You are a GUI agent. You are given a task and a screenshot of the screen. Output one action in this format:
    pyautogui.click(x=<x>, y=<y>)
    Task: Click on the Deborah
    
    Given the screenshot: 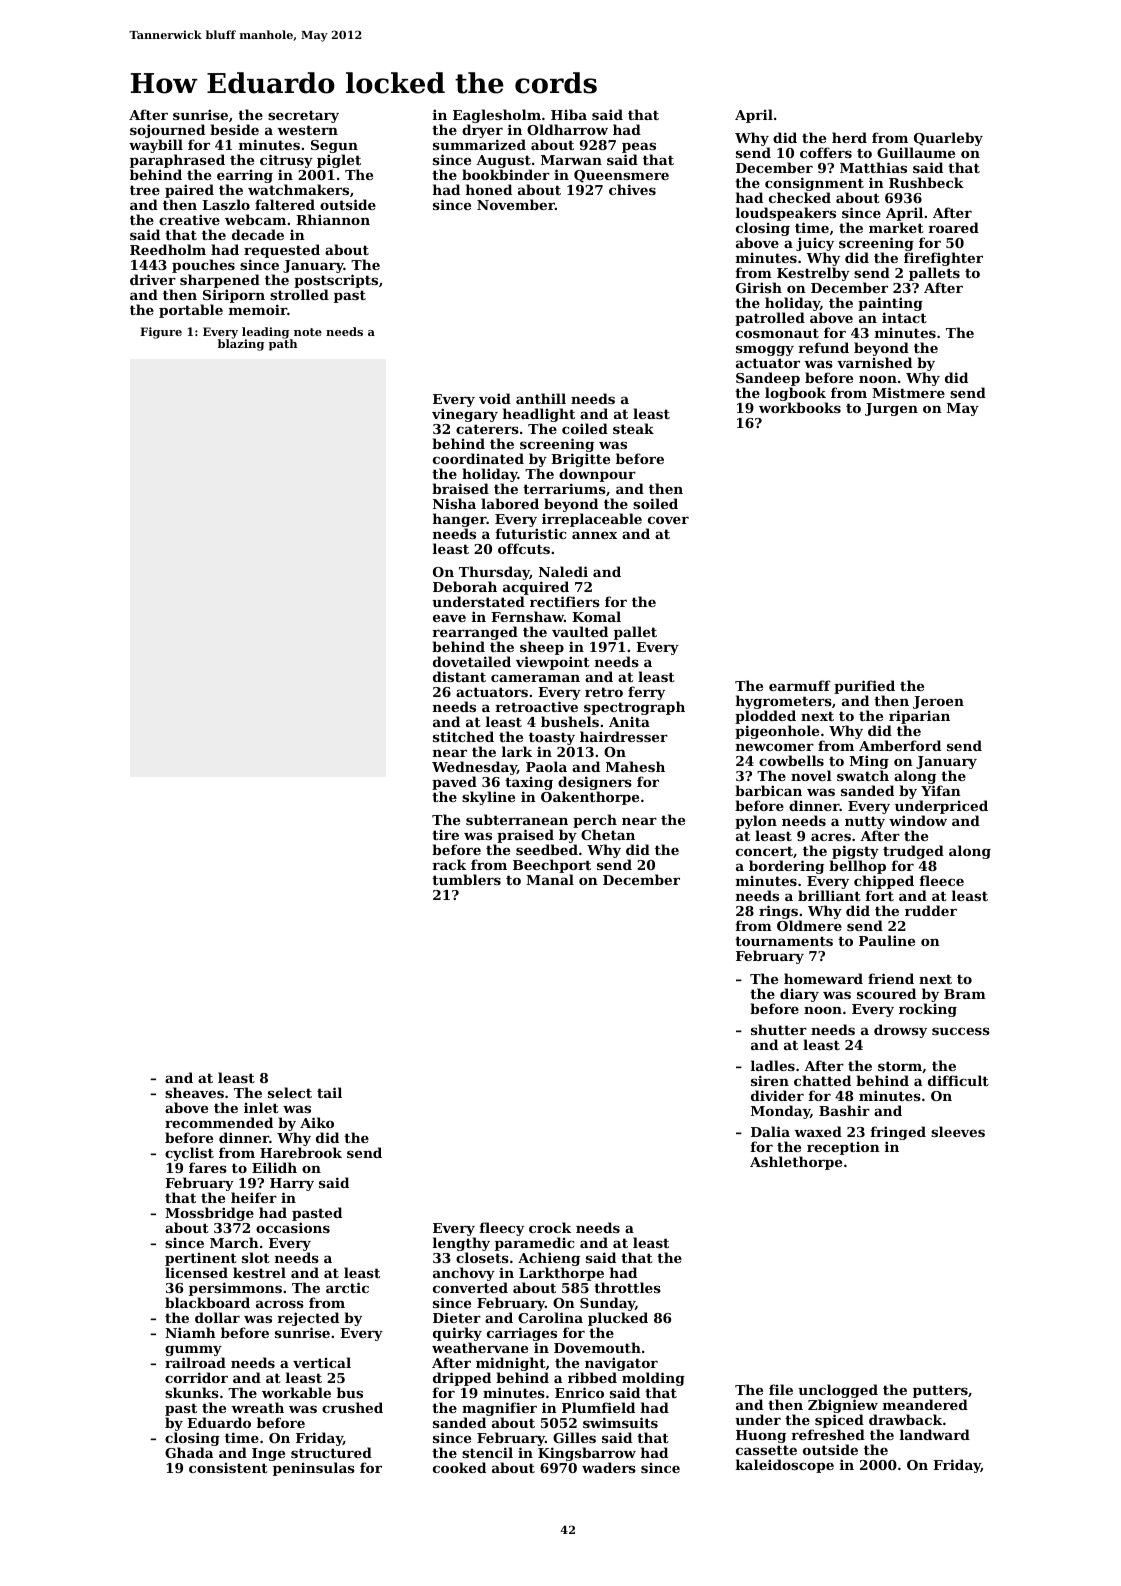 What is the action you would take?
    pyautogui.click(x=465, y=586)
